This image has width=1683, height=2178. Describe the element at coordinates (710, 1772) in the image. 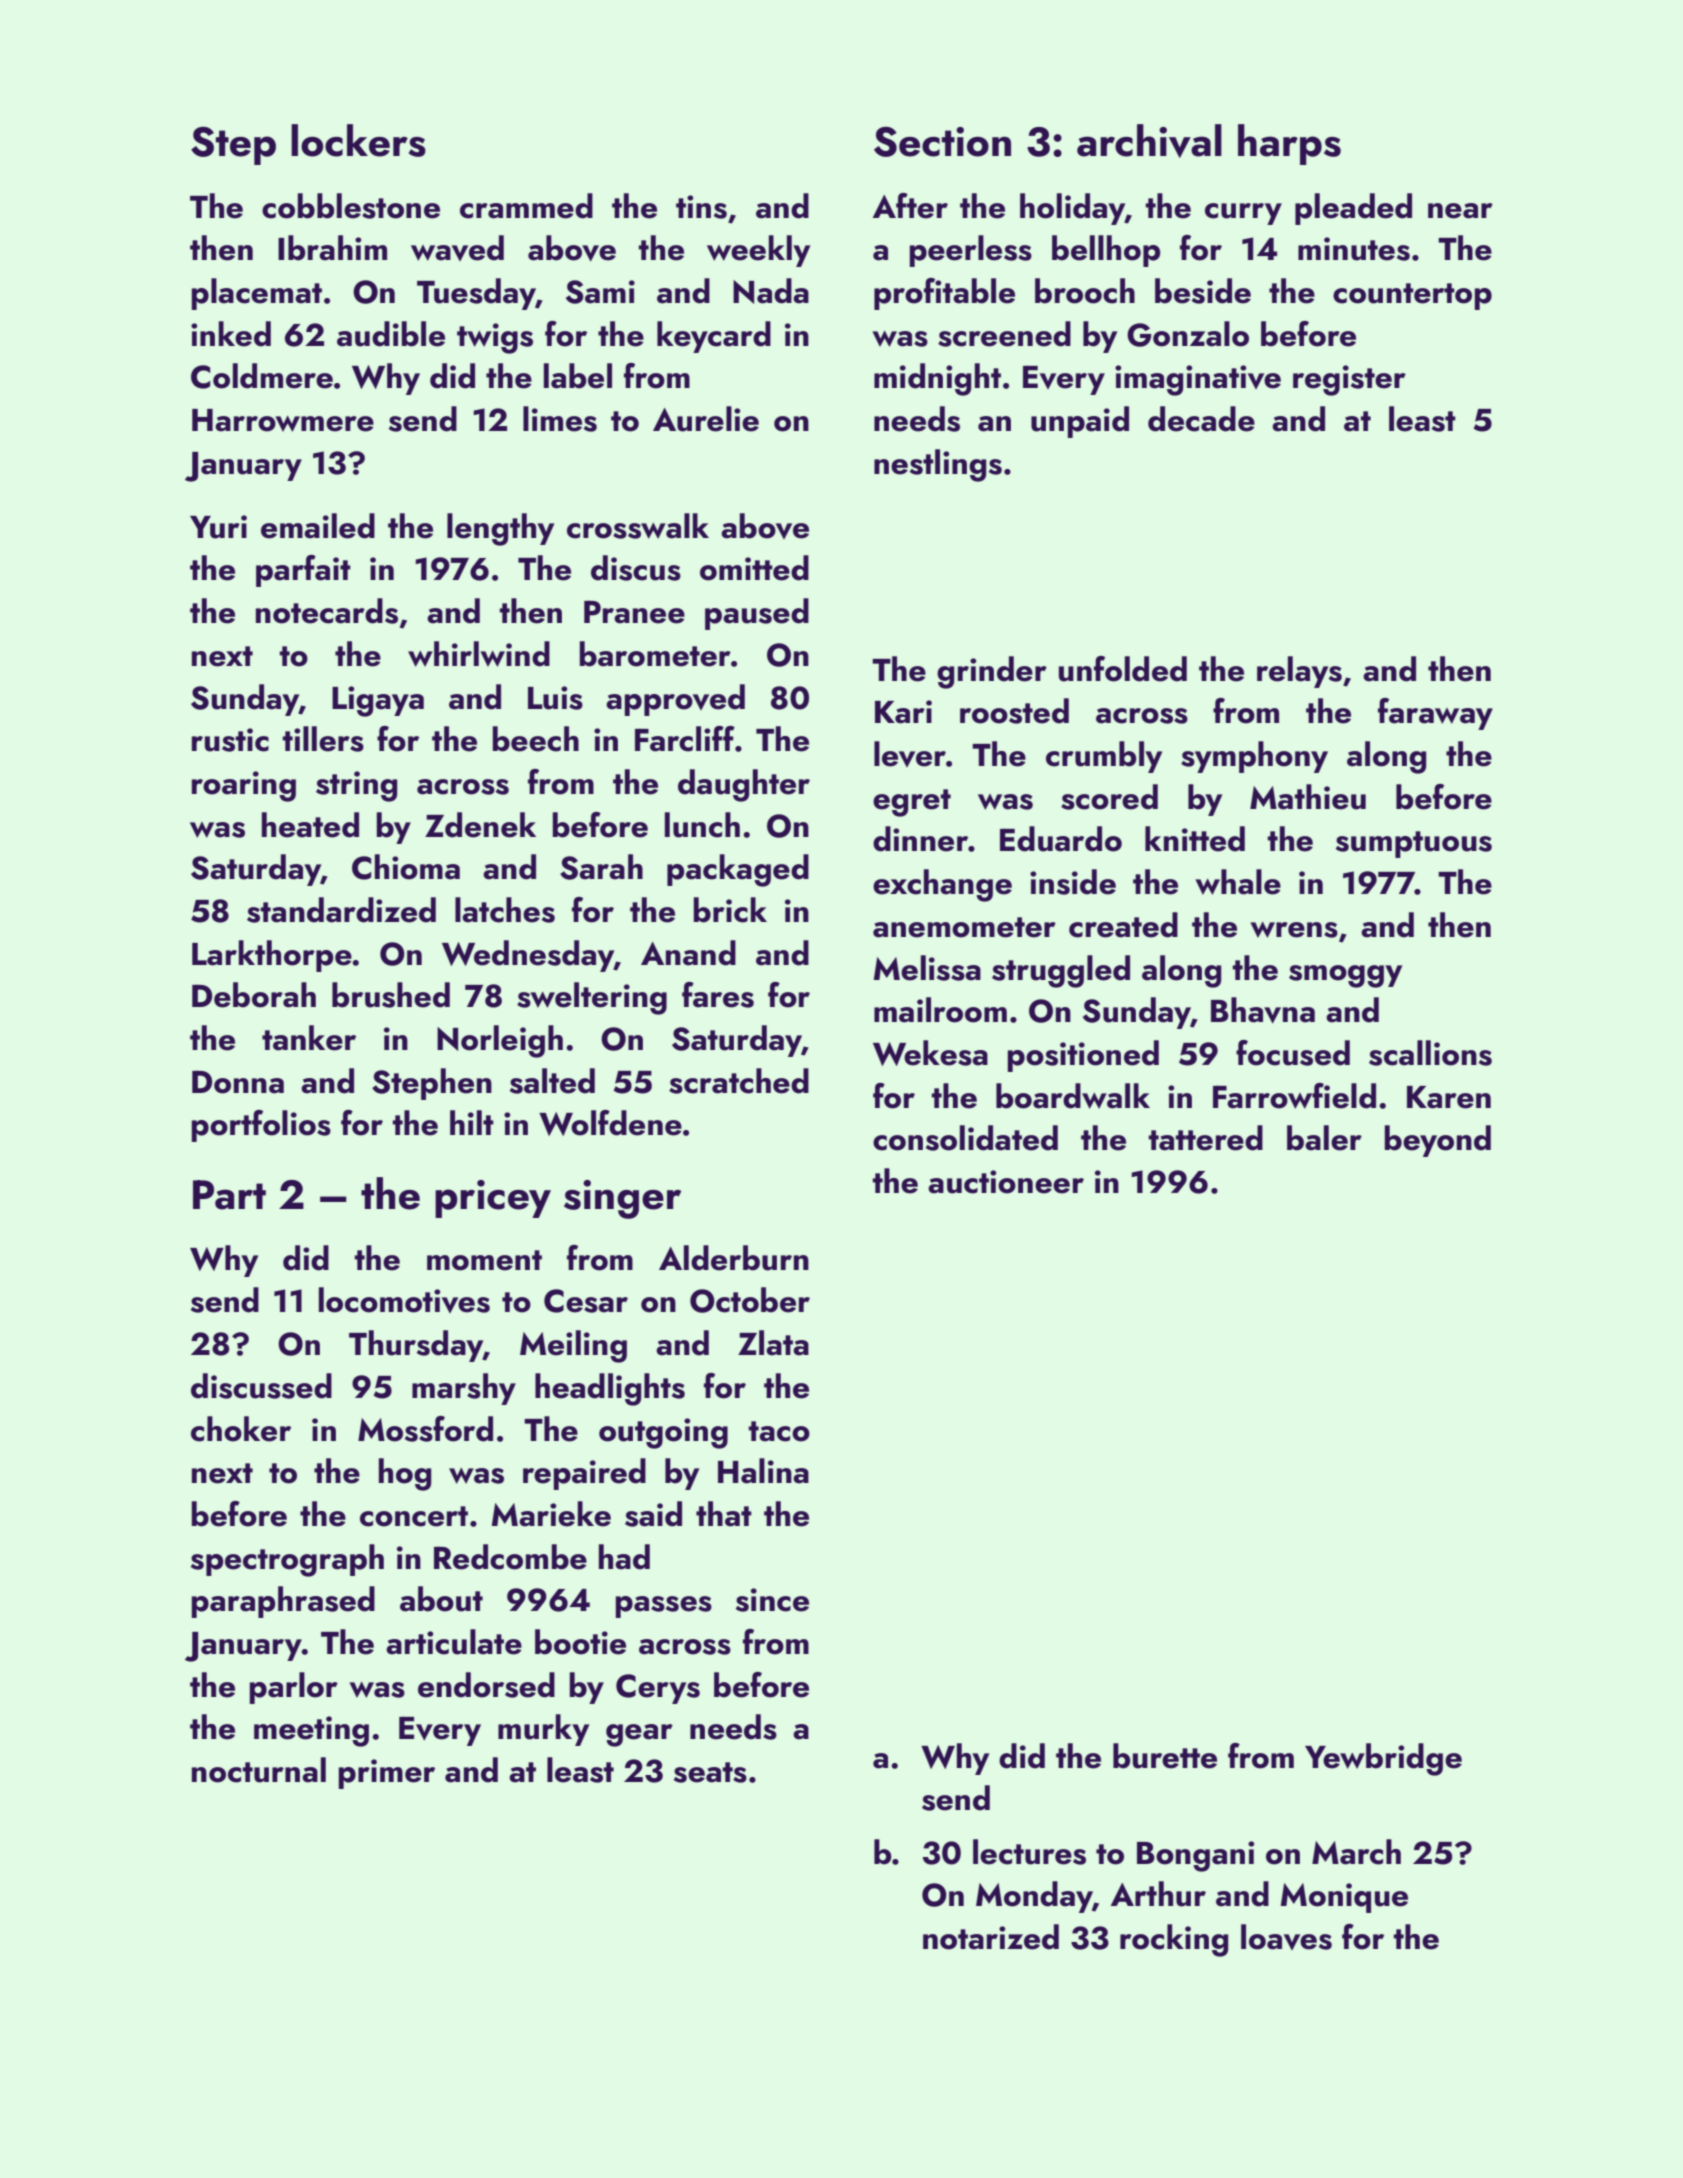

I see `seats` at that location.
